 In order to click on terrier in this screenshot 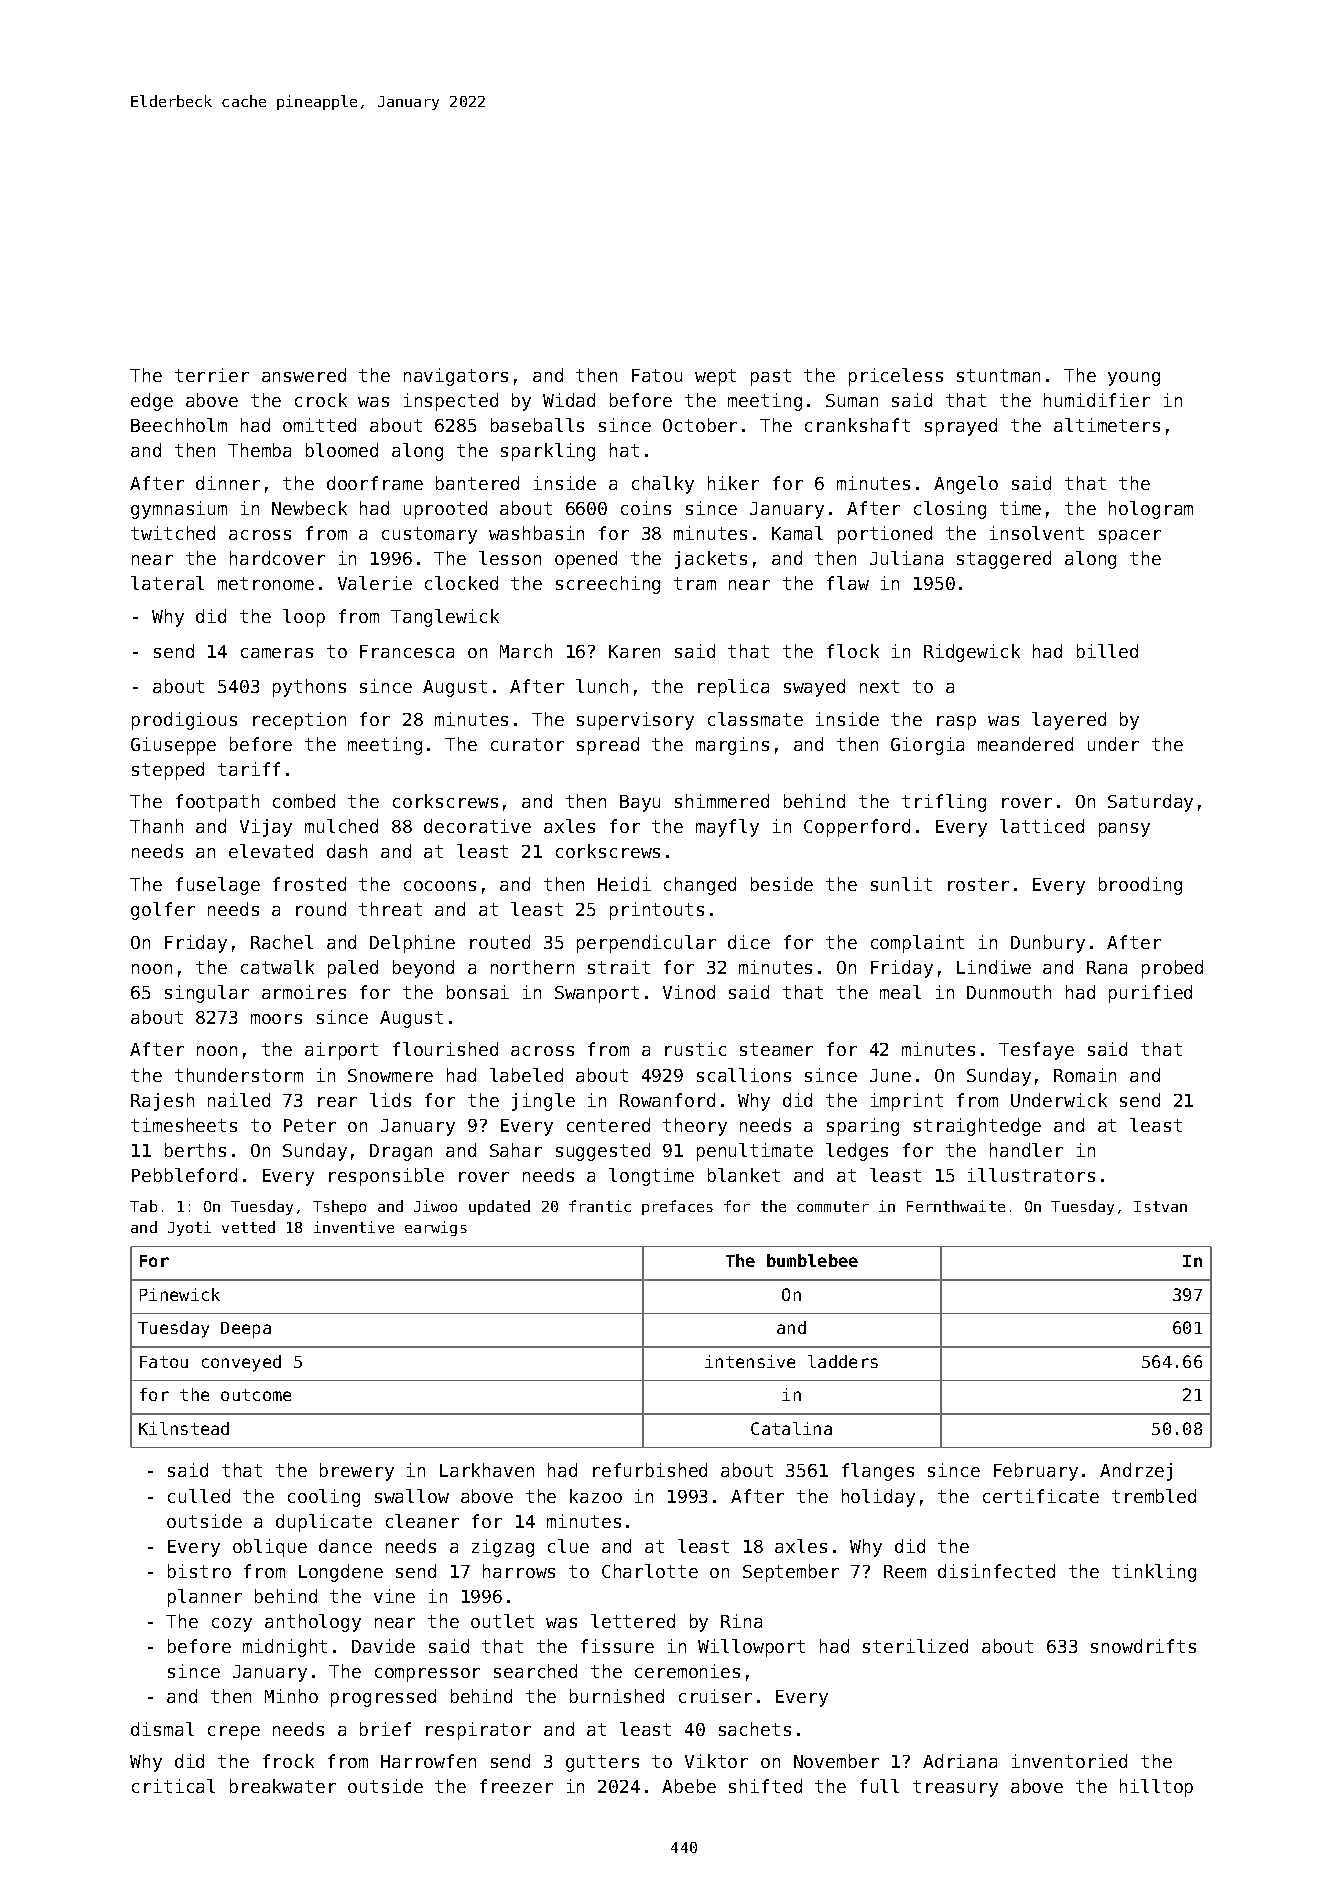, I will do `click(212, 375)`.
